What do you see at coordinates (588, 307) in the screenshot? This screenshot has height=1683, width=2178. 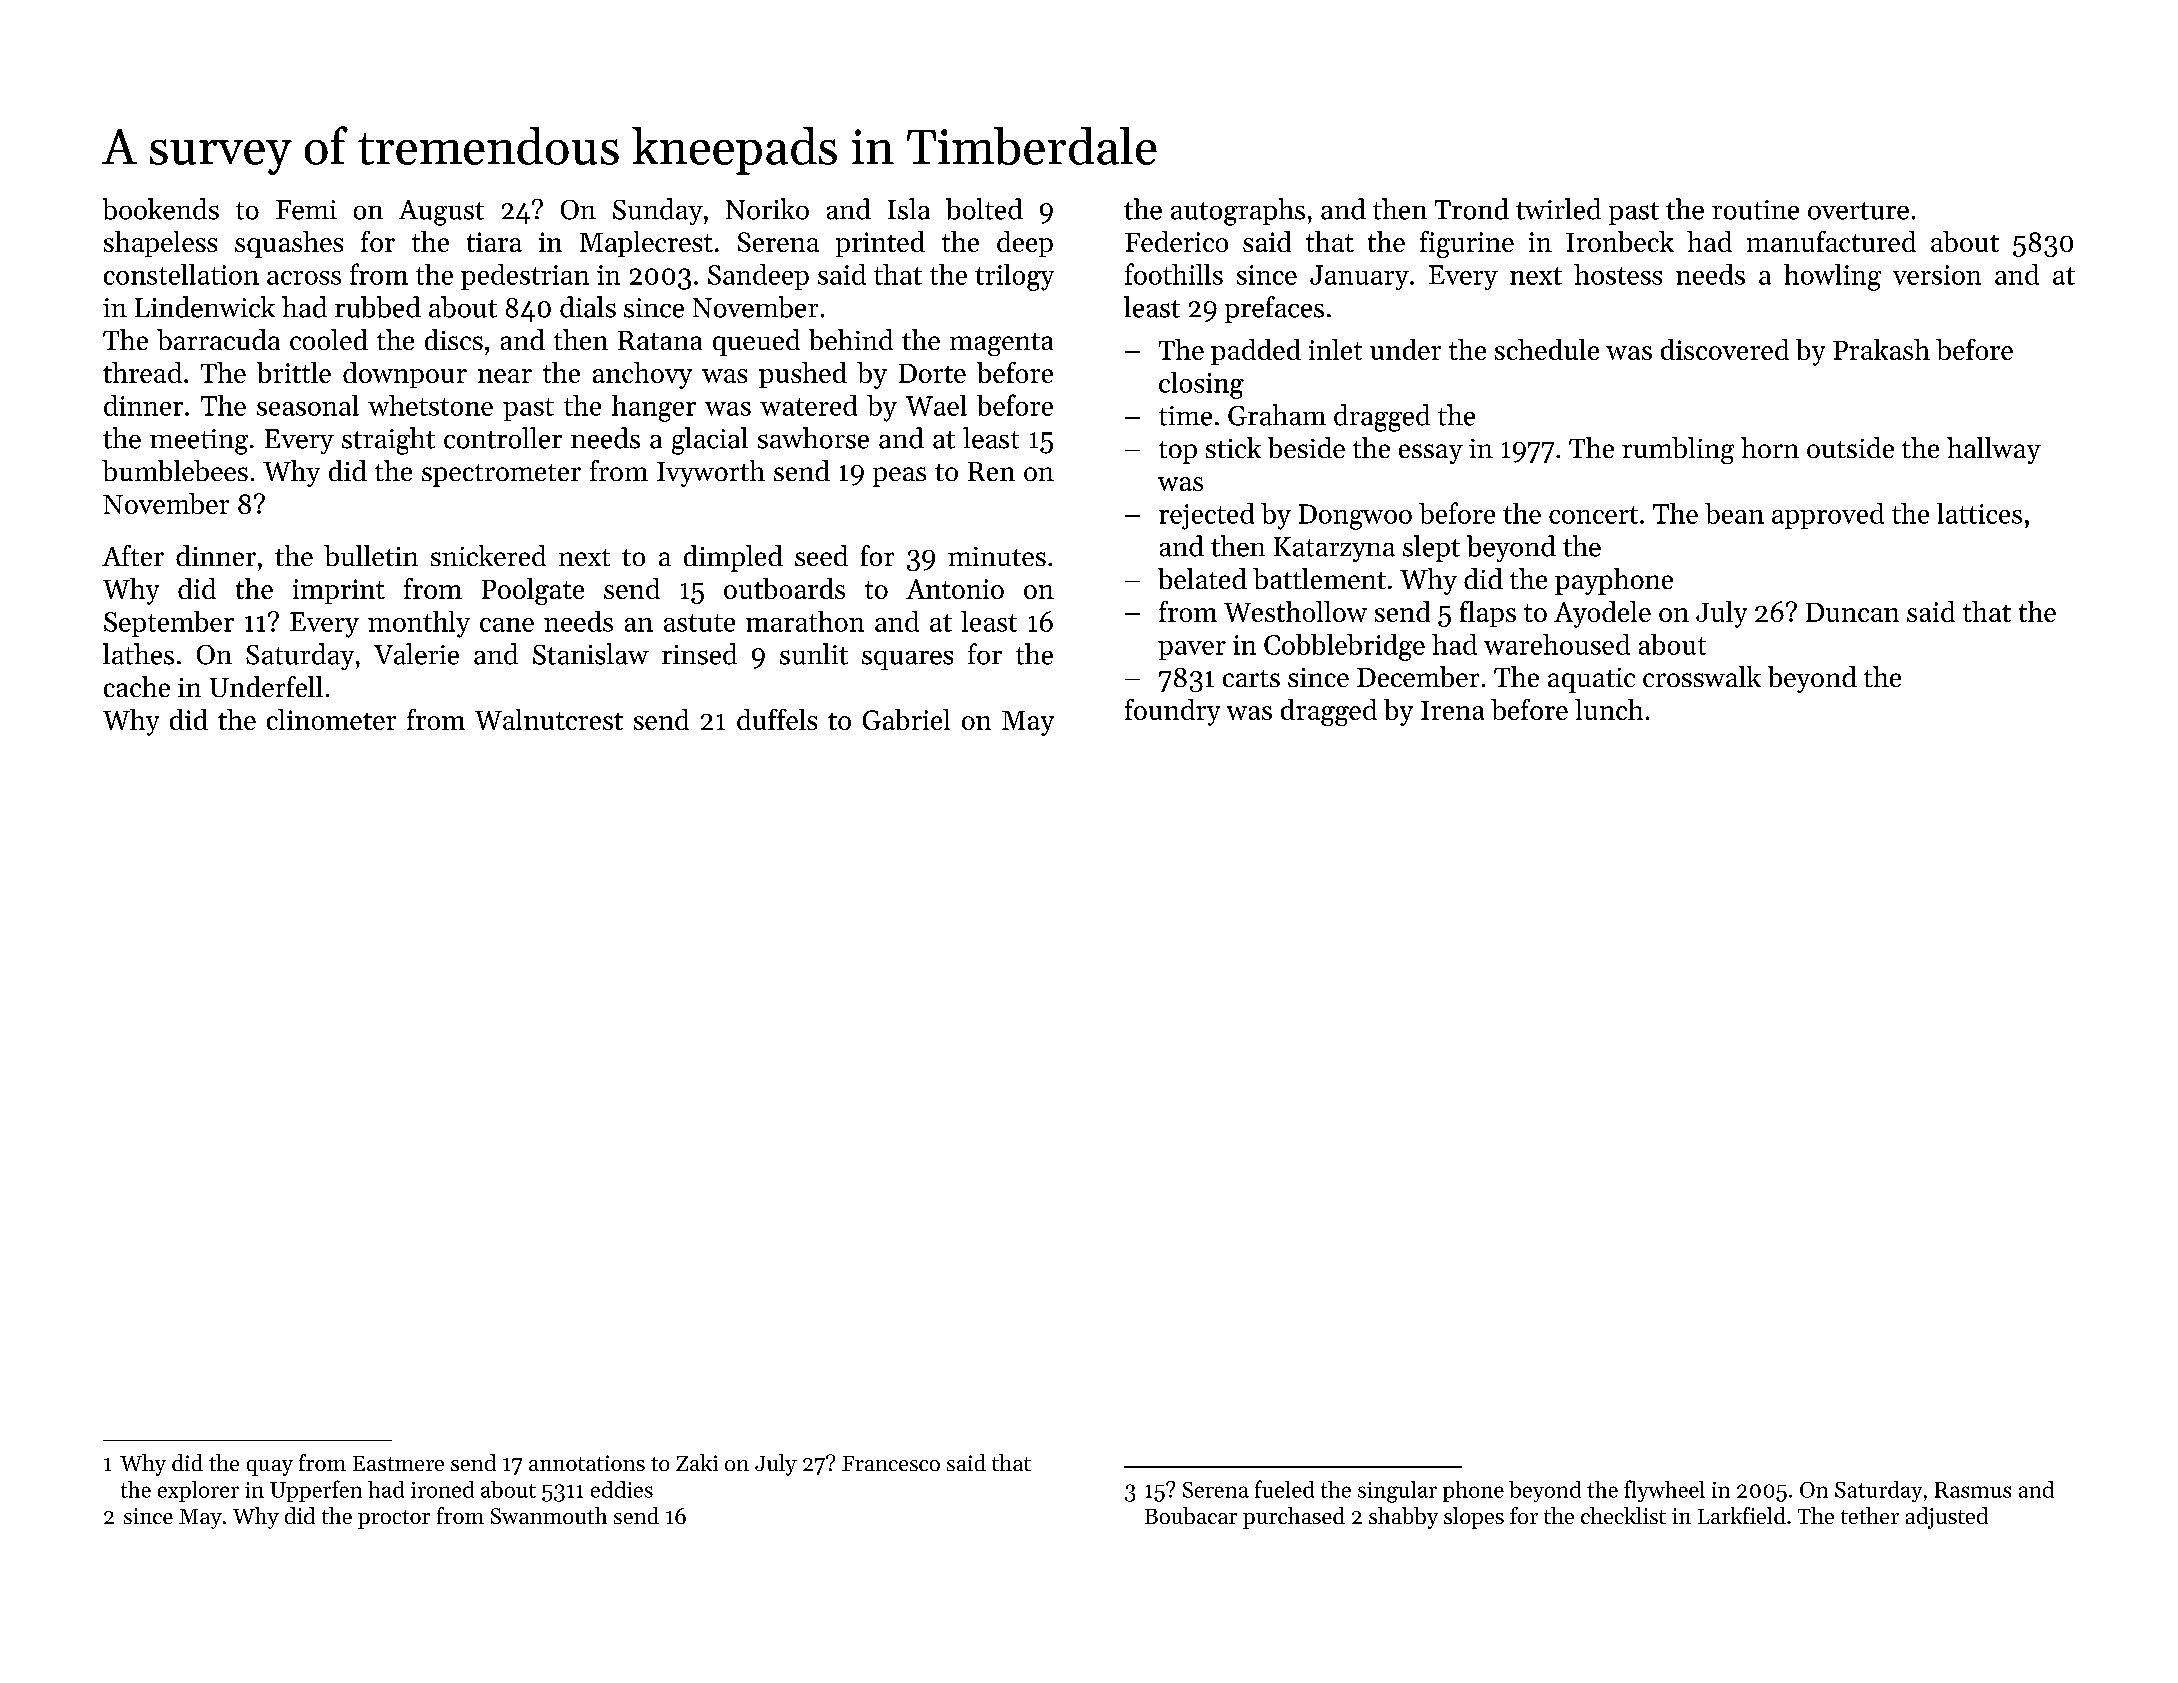 I see `dials` at bounding box center [588, 307].
